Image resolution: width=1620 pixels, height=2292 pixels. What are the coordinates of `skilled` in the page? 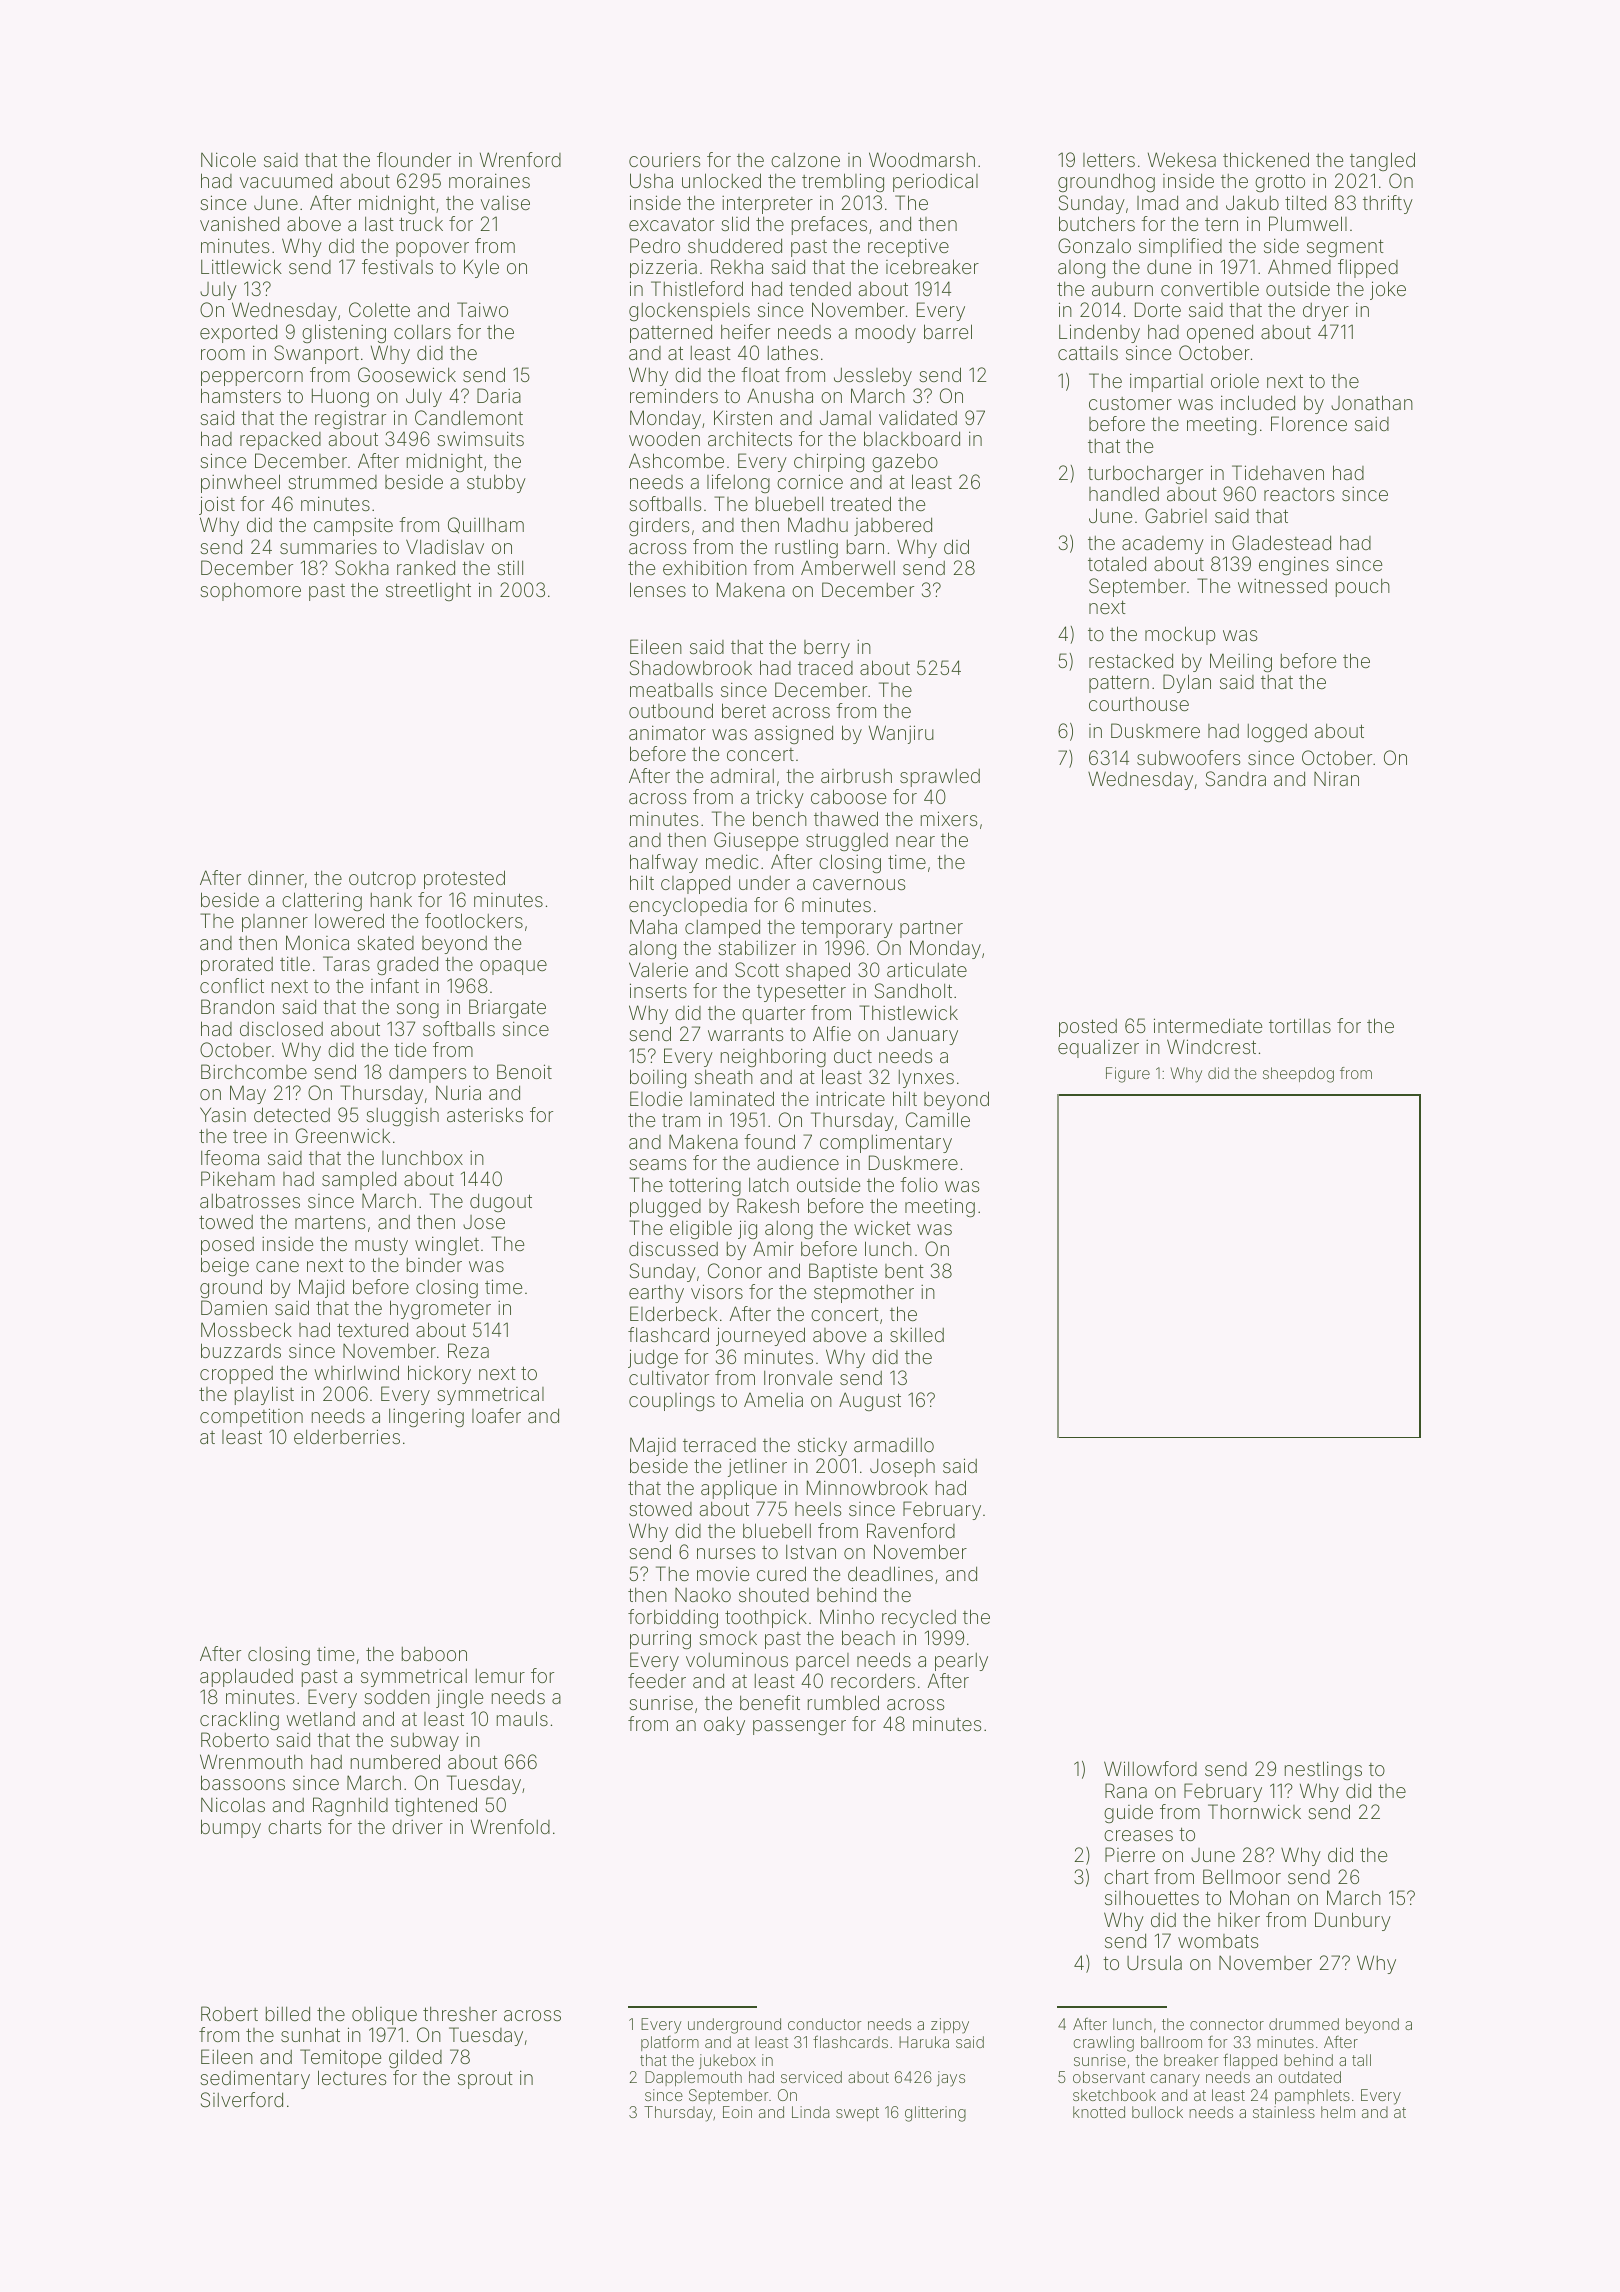 It's located at (917, 1334).
